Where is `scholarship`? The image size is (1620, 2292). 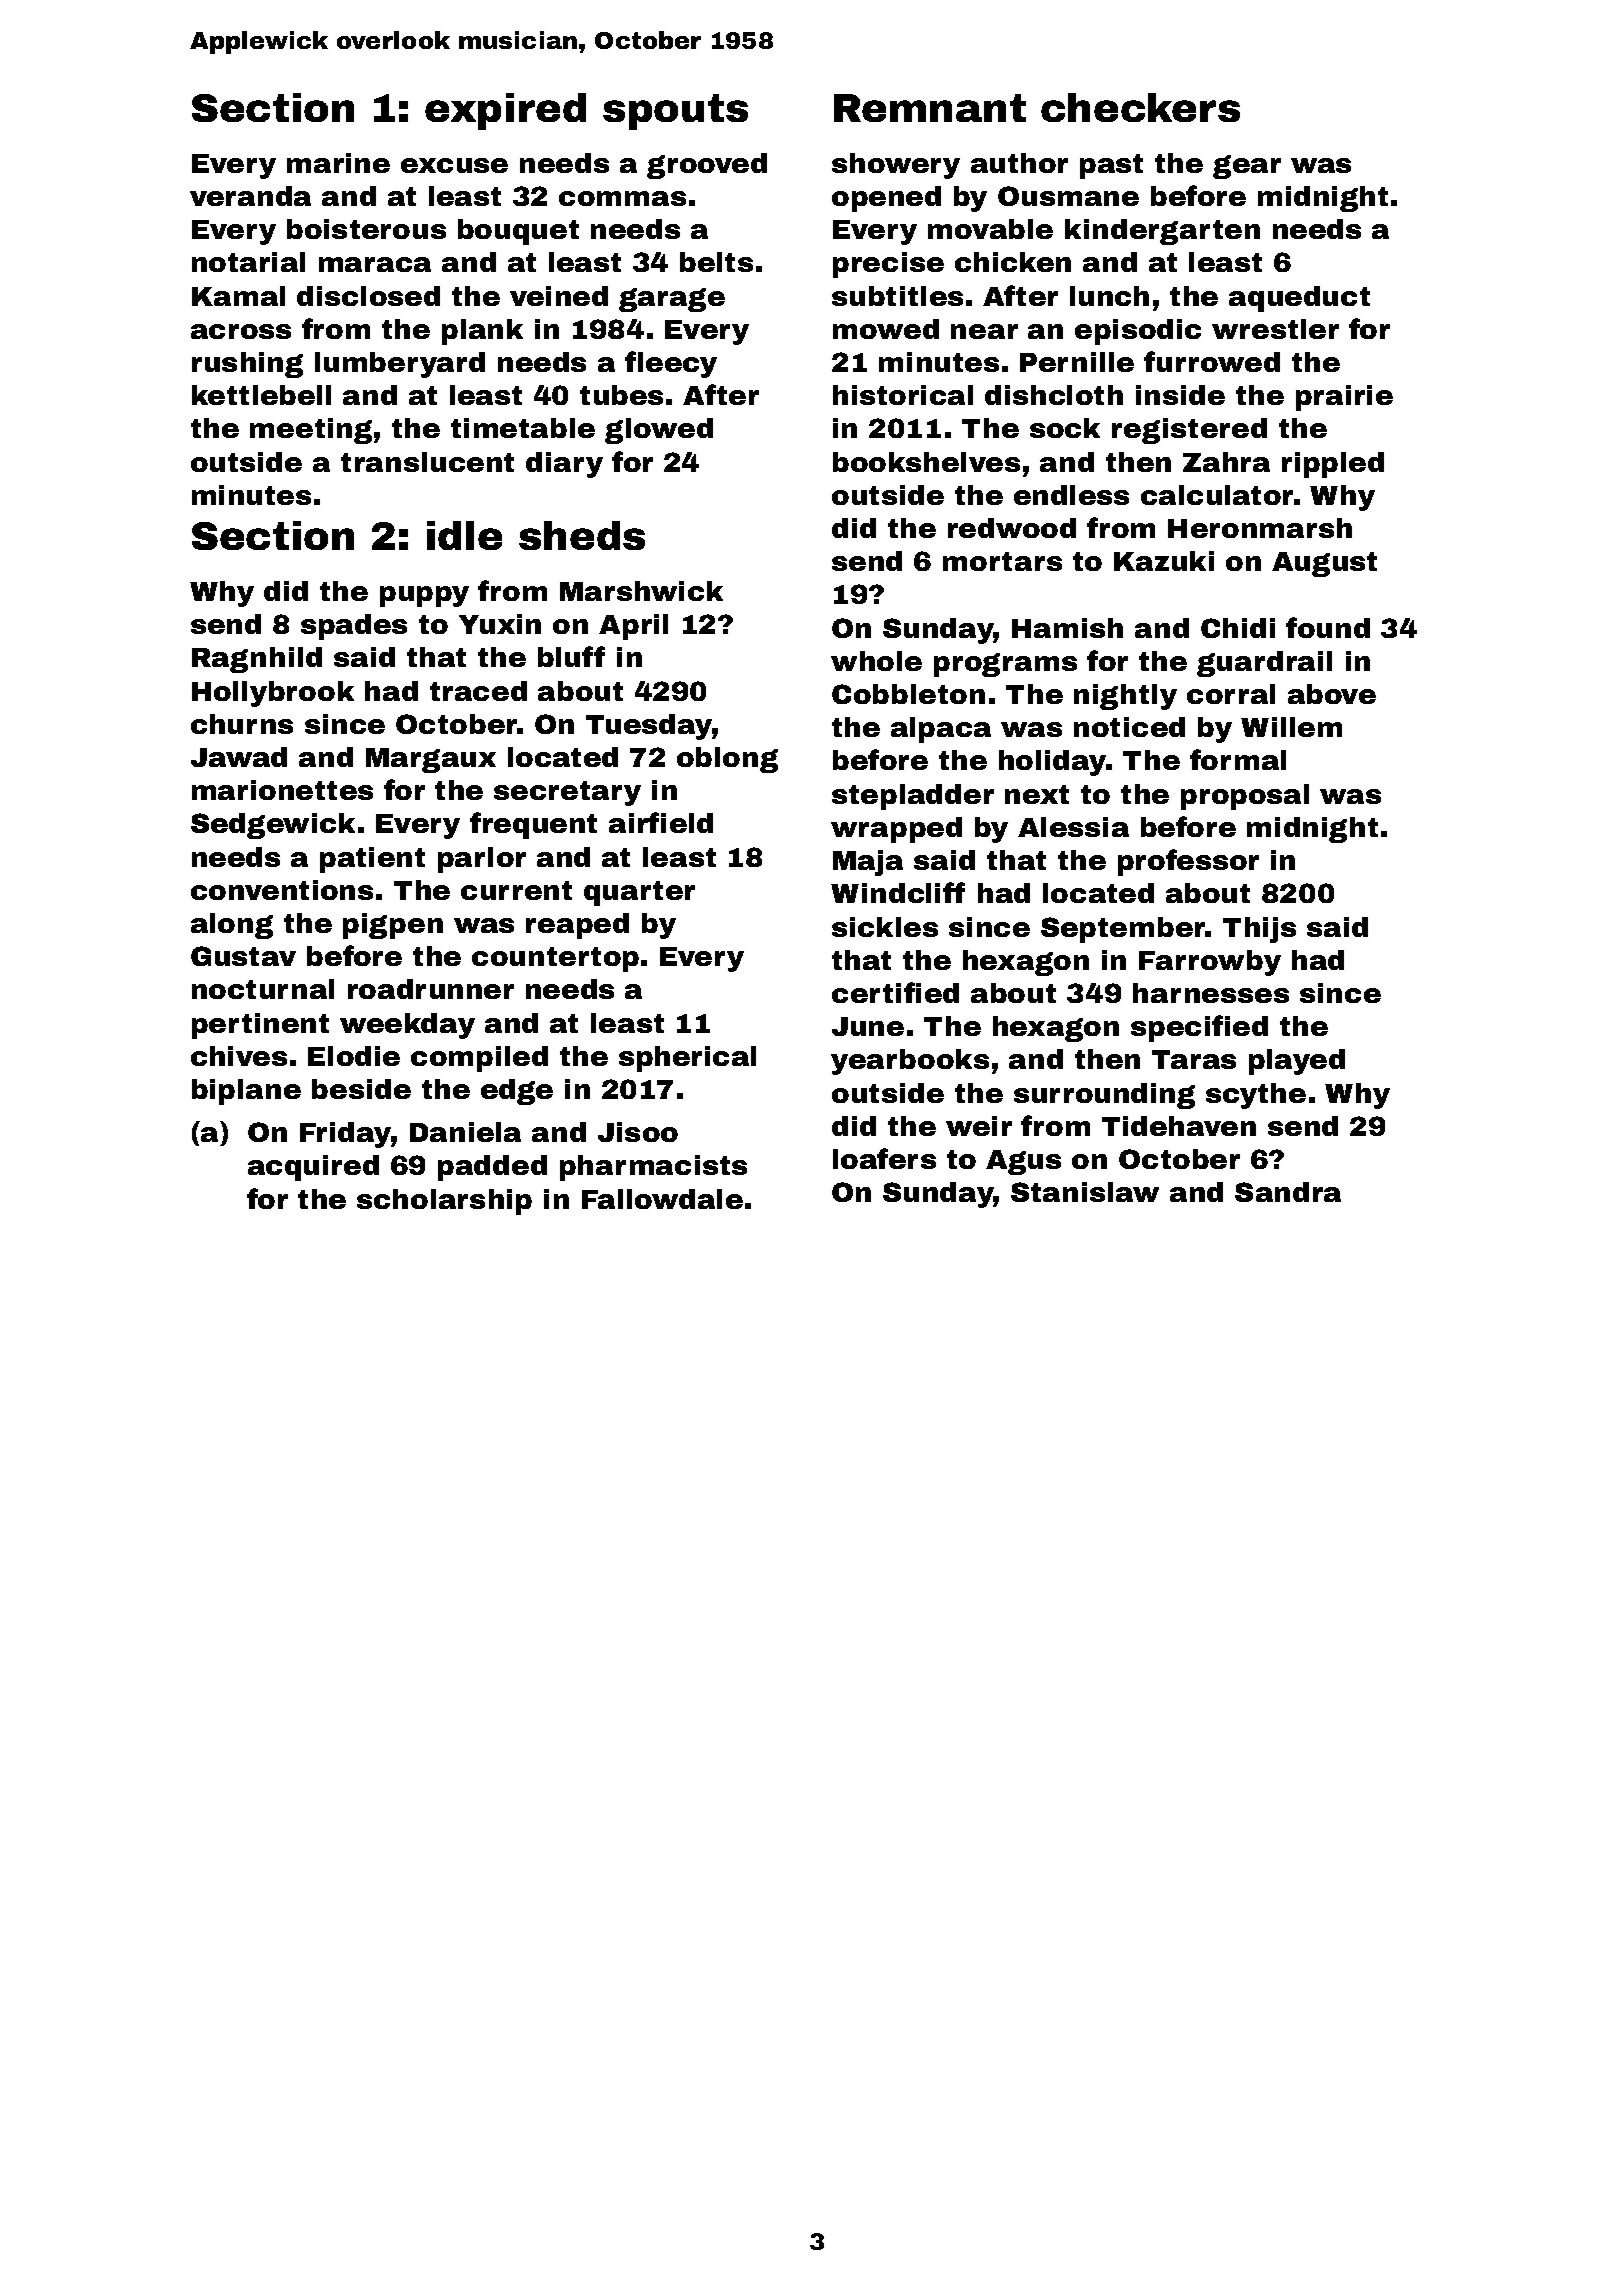
scholarship is located at coordinates (444, 1202).
